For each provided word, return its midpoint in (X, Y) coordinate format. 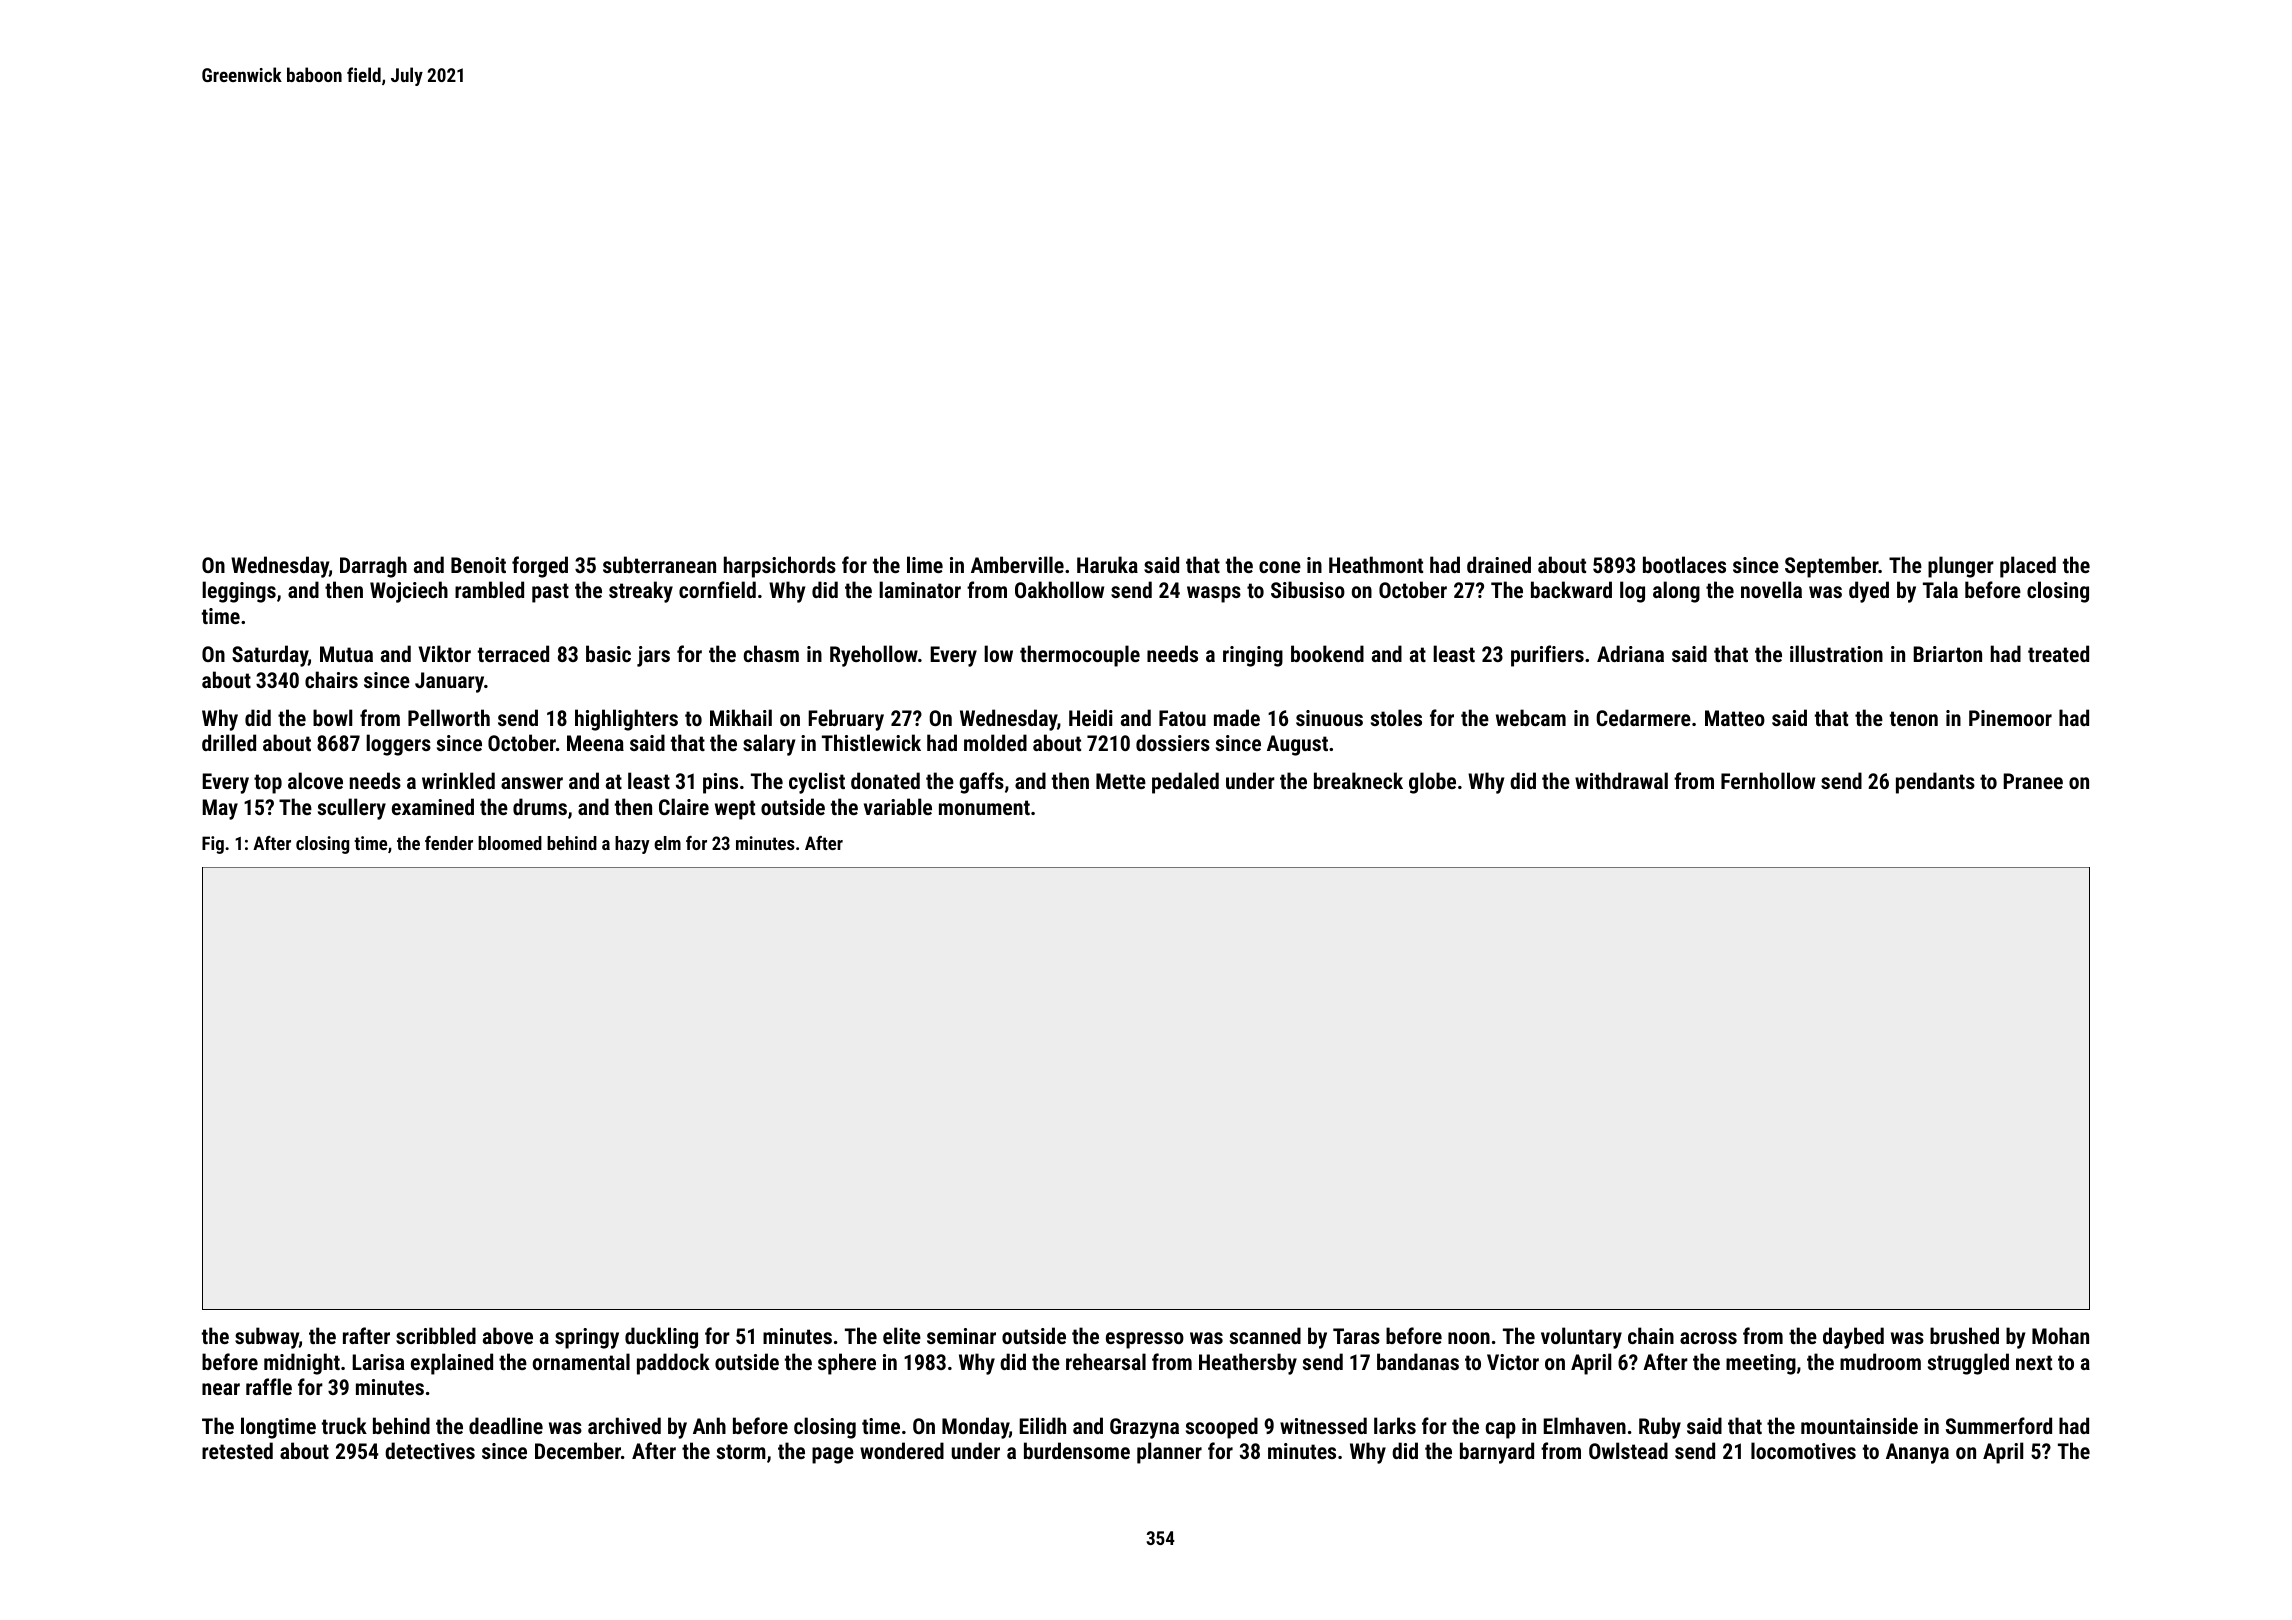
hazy (632, 845)
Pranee (2033, 781)
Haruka (1107, 564)
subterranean (659, 564)
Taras (1356, 1336)
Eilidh (1042, 1425)
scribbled (436, 1335)
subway (267, 1338)
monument (984, 807)
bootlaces (1684, 564)
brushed (1964, 1335)
